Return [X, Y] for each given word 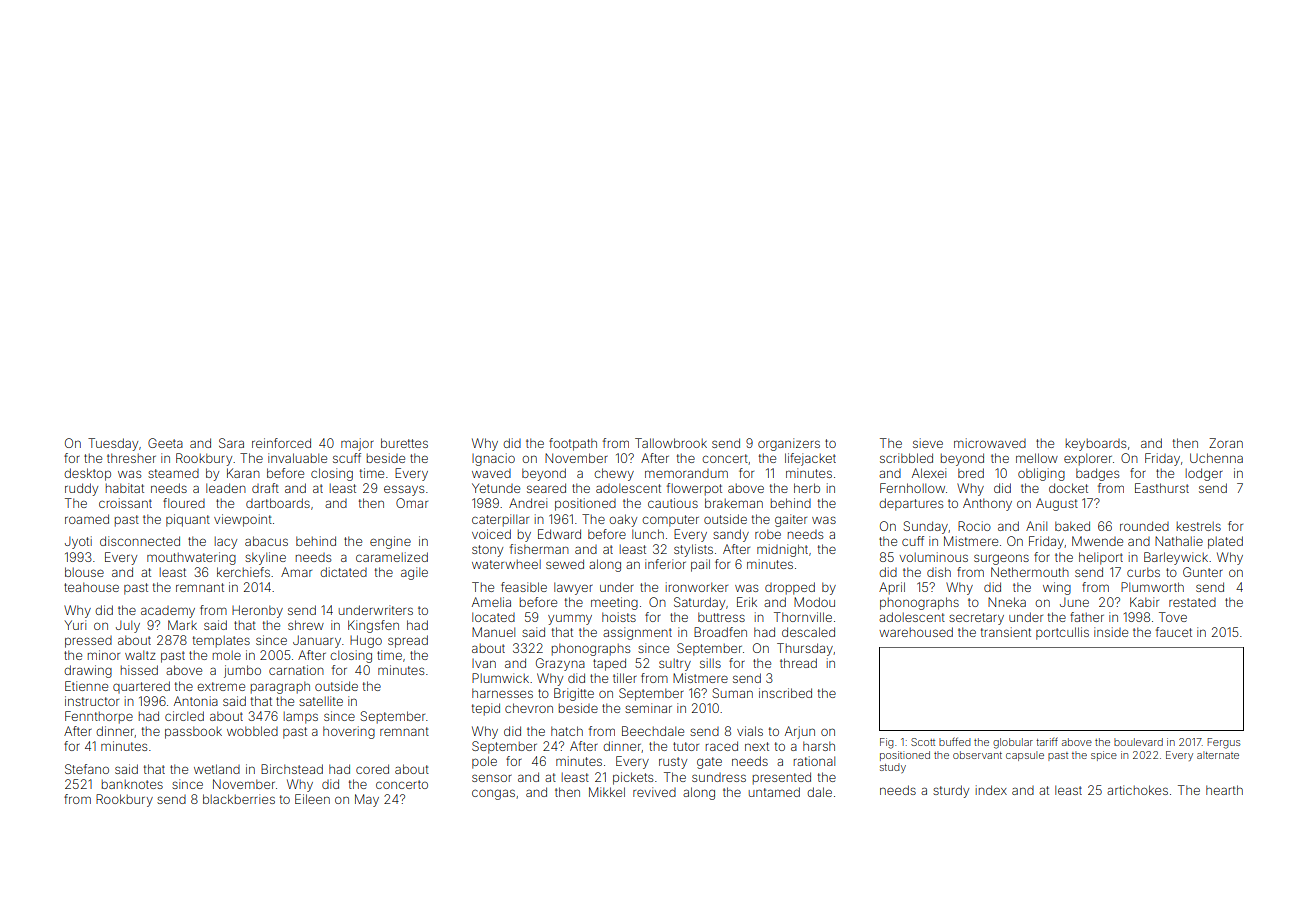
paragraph [280, 687]
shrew [306, 625]
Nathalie [1179, 541]
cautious [673, 503]
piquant [188, 520]
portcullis [1062, 633]
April [892, 588]
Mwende [1097, 541]
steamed [173, 473]
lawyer [573, 588]
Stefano [87, 769]
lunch [648, 534]
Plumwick [500, 678]
